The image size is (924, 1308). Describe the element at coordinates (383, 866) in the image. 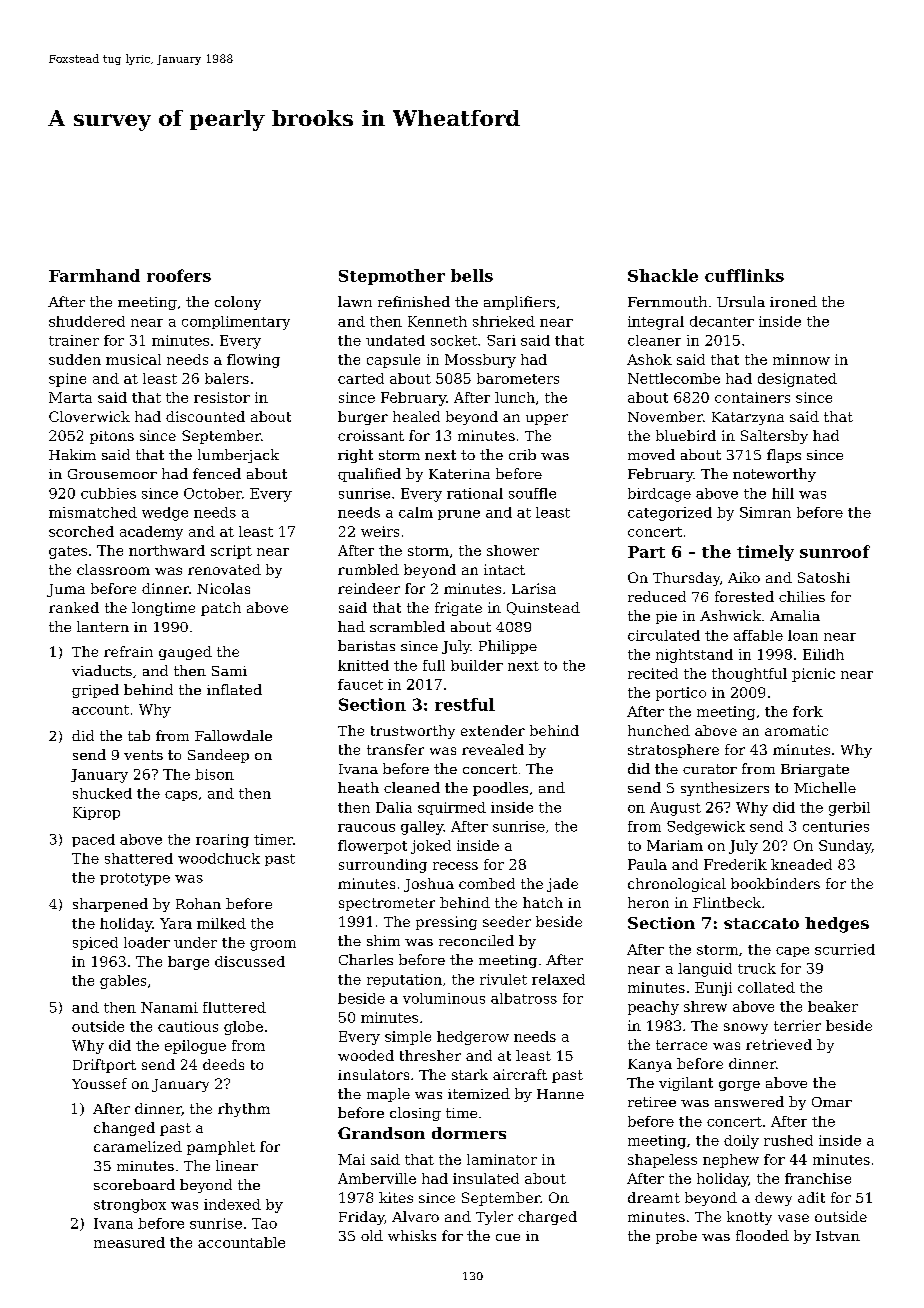

I see `surrounding` at that location.
